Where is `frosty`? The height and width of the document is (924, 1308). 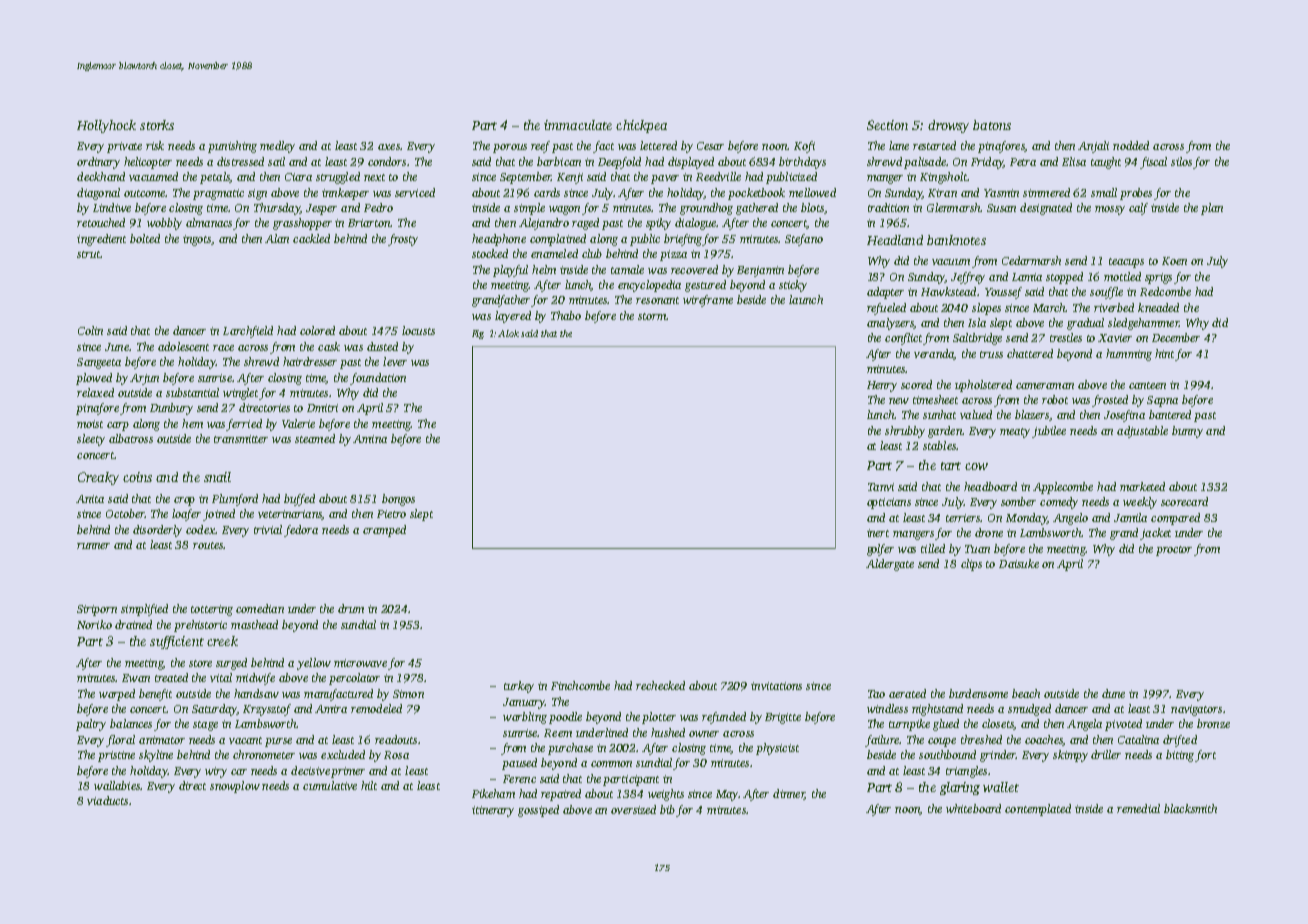 frosty is located at coordinates (403, 240).
